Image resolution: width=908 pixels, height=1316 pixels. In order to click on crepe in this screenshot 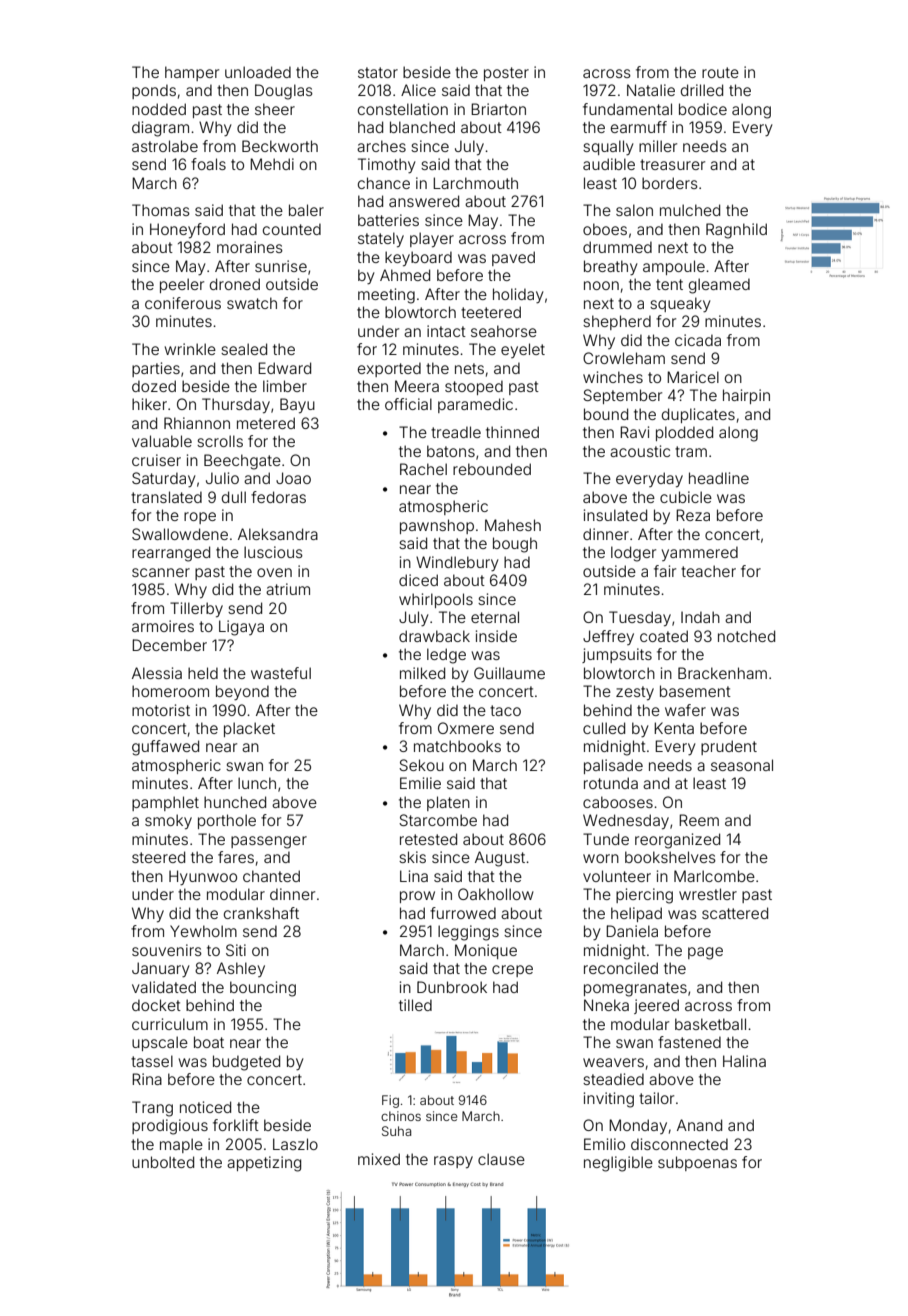, I will do `click(512, 971)`.
